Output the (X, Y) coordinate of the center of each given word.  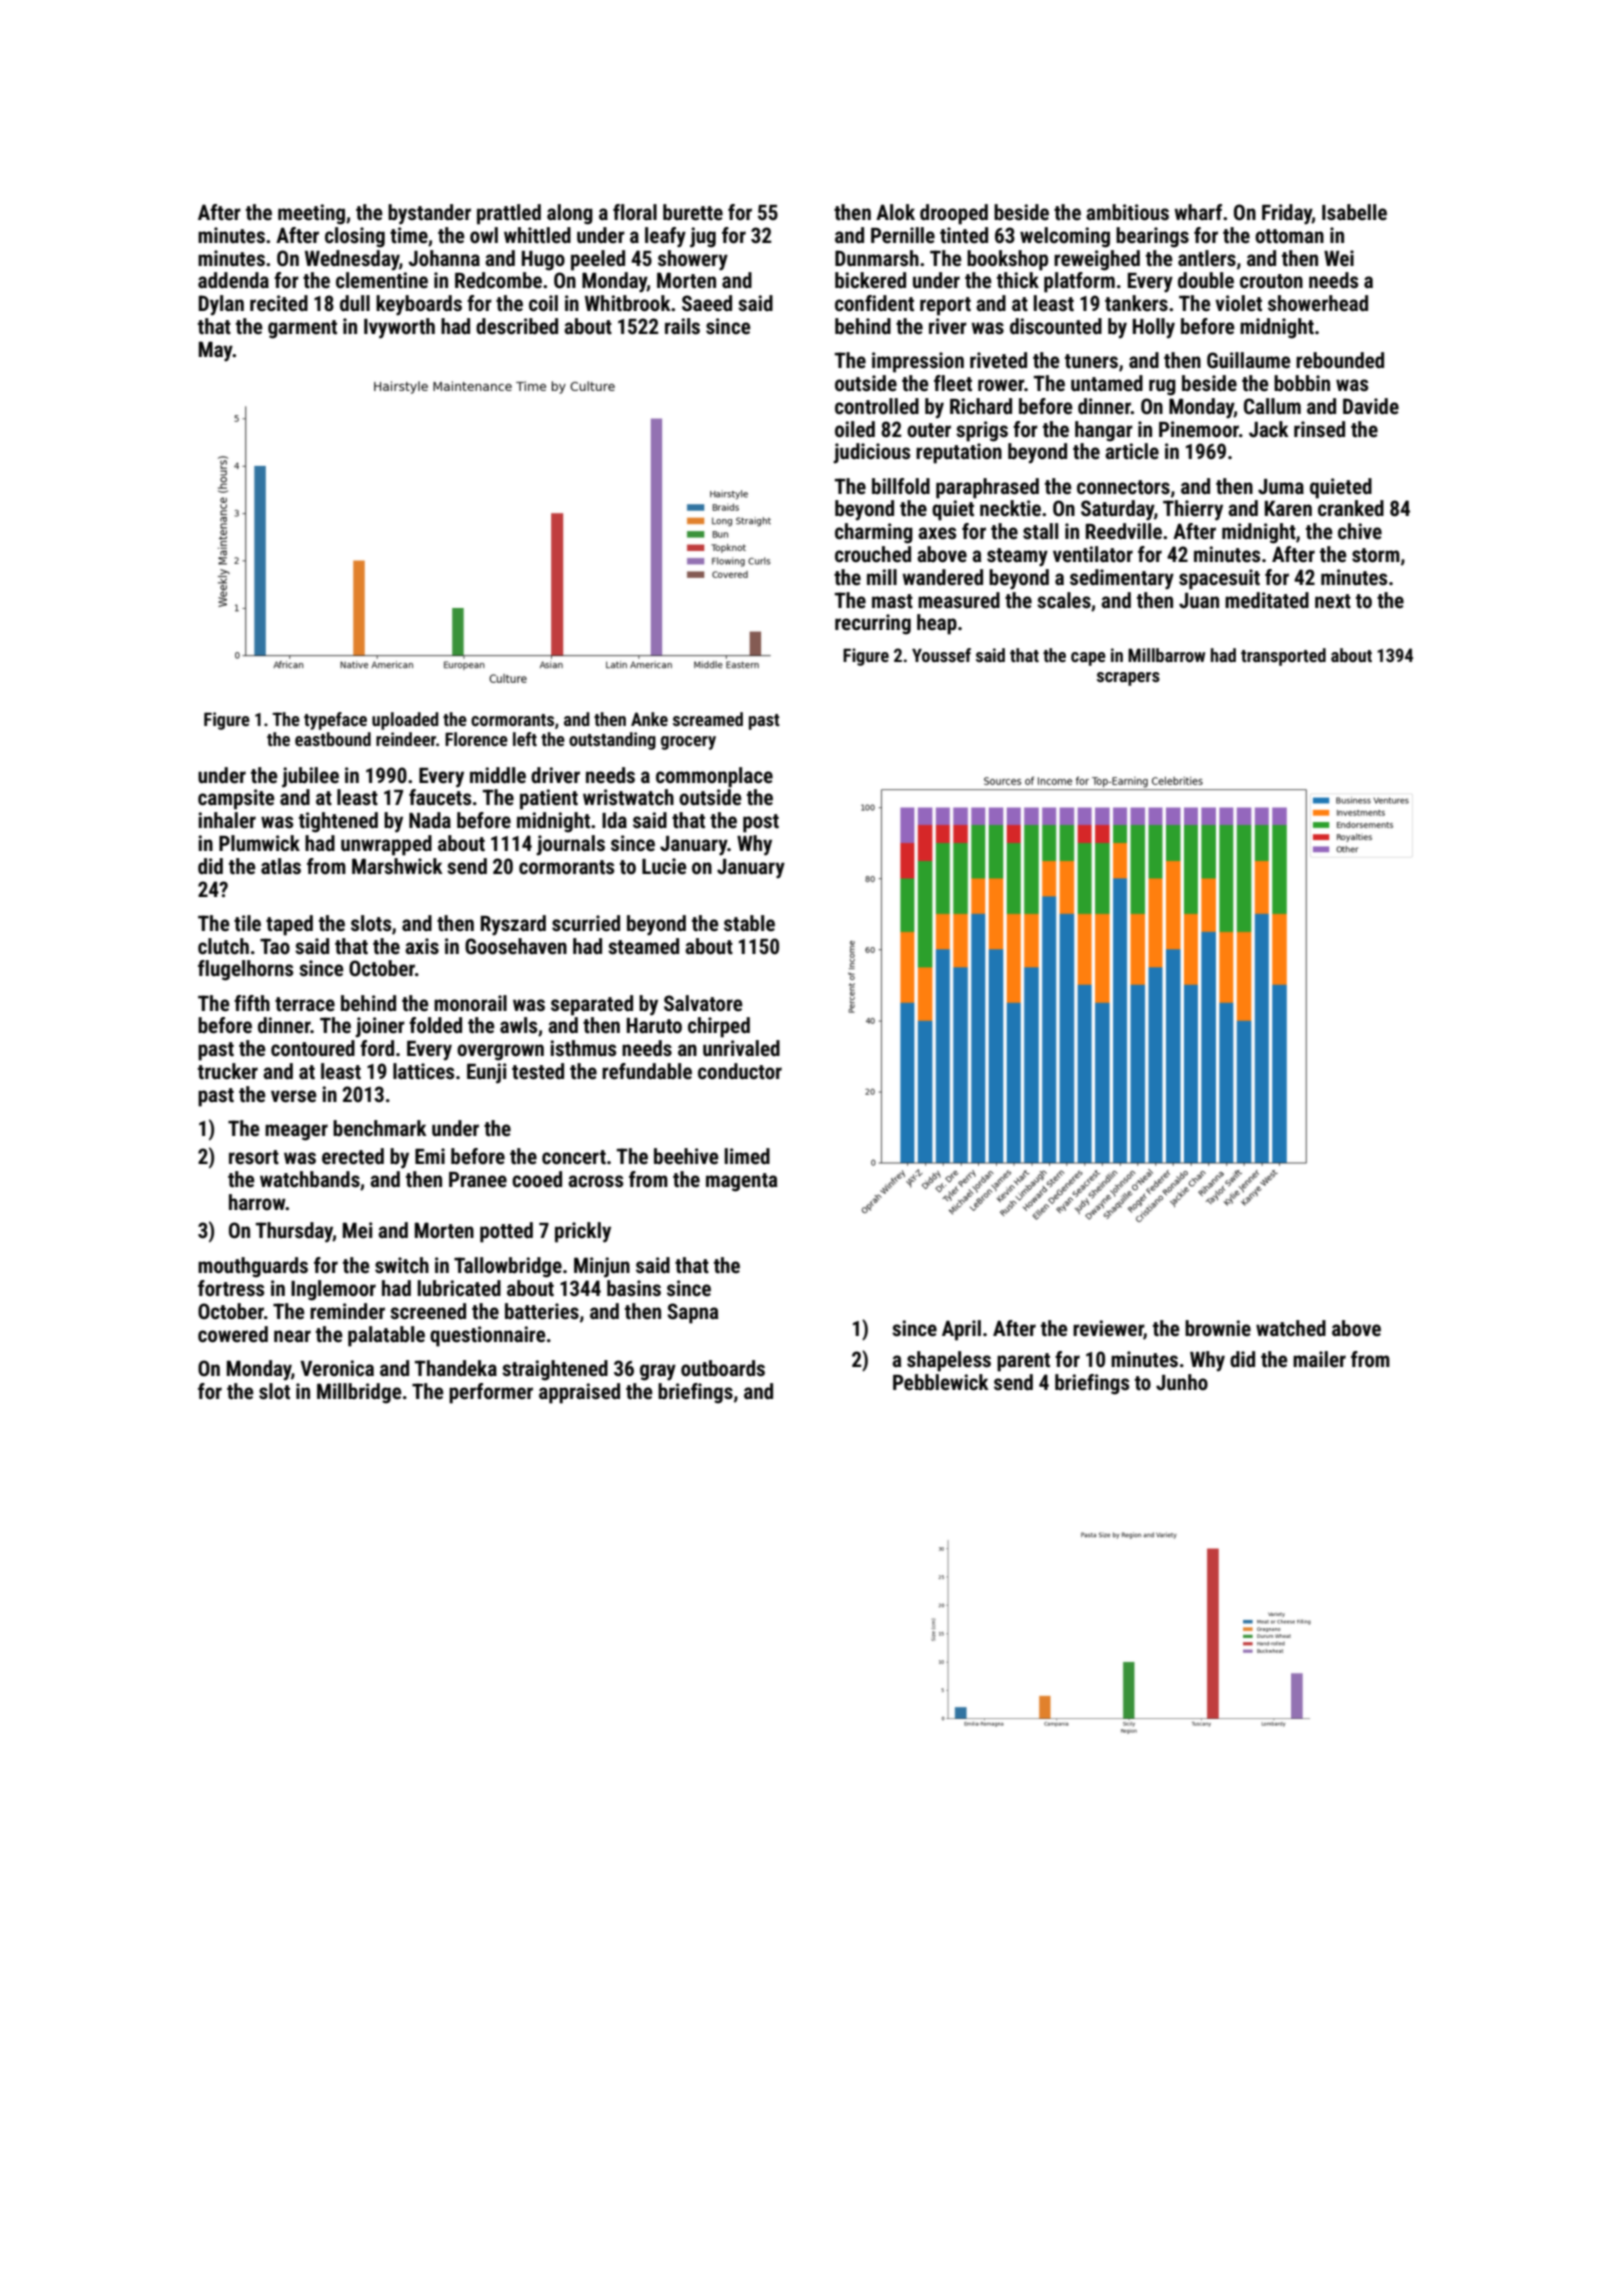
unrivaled (741, 1048)
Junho (1182, 1382)
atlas (281, 866)
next (1333, 601)
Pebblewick (941, 1382)
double (1206, 280)
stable (749, 923)
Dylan (221, 305)
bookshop (1007, 260)
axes (937, 533)
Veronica (337, 1368)
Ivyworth (399, 328)
